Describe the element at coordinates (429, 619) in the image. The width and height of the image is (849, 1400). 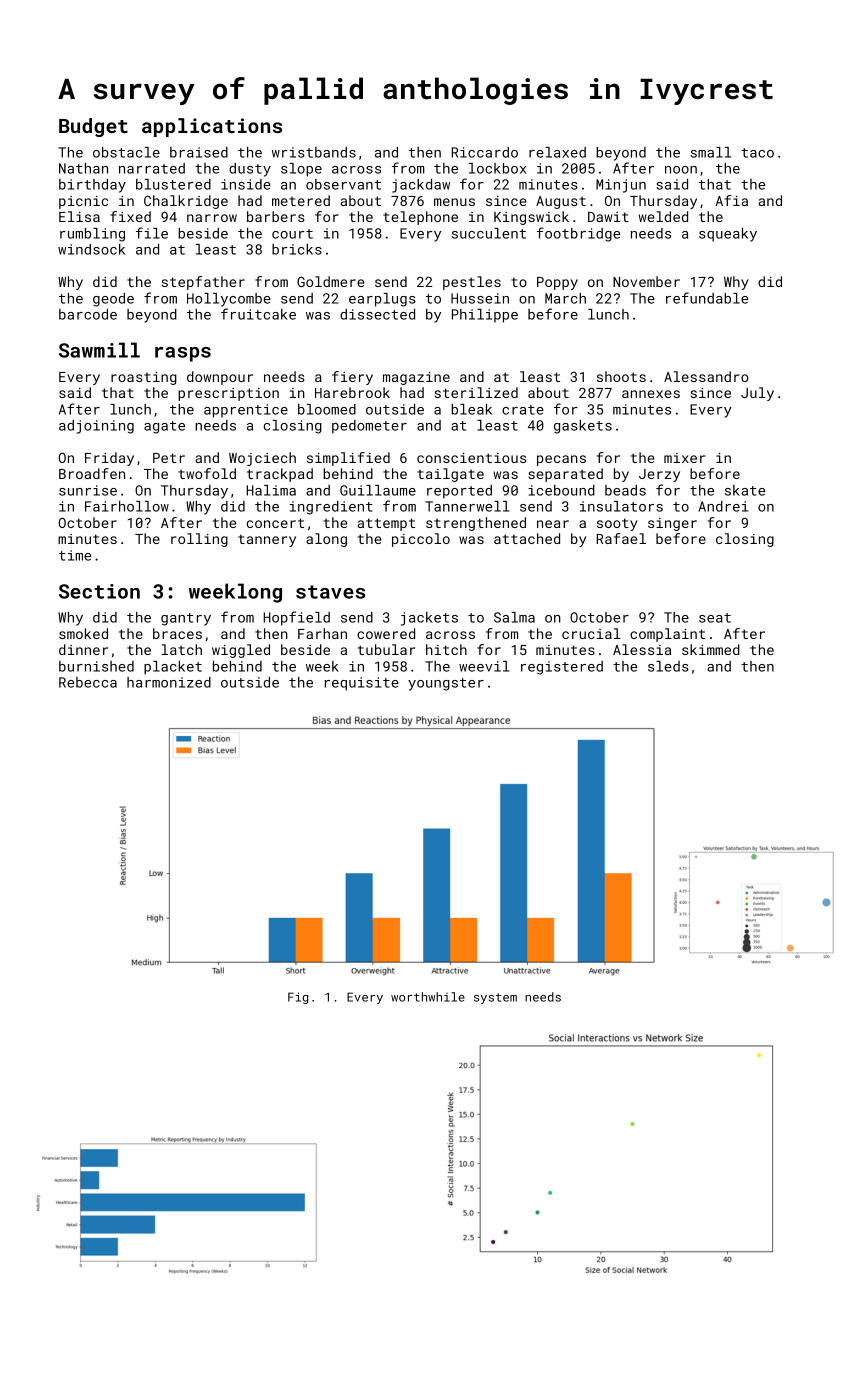
I see `jackets` at that location.
